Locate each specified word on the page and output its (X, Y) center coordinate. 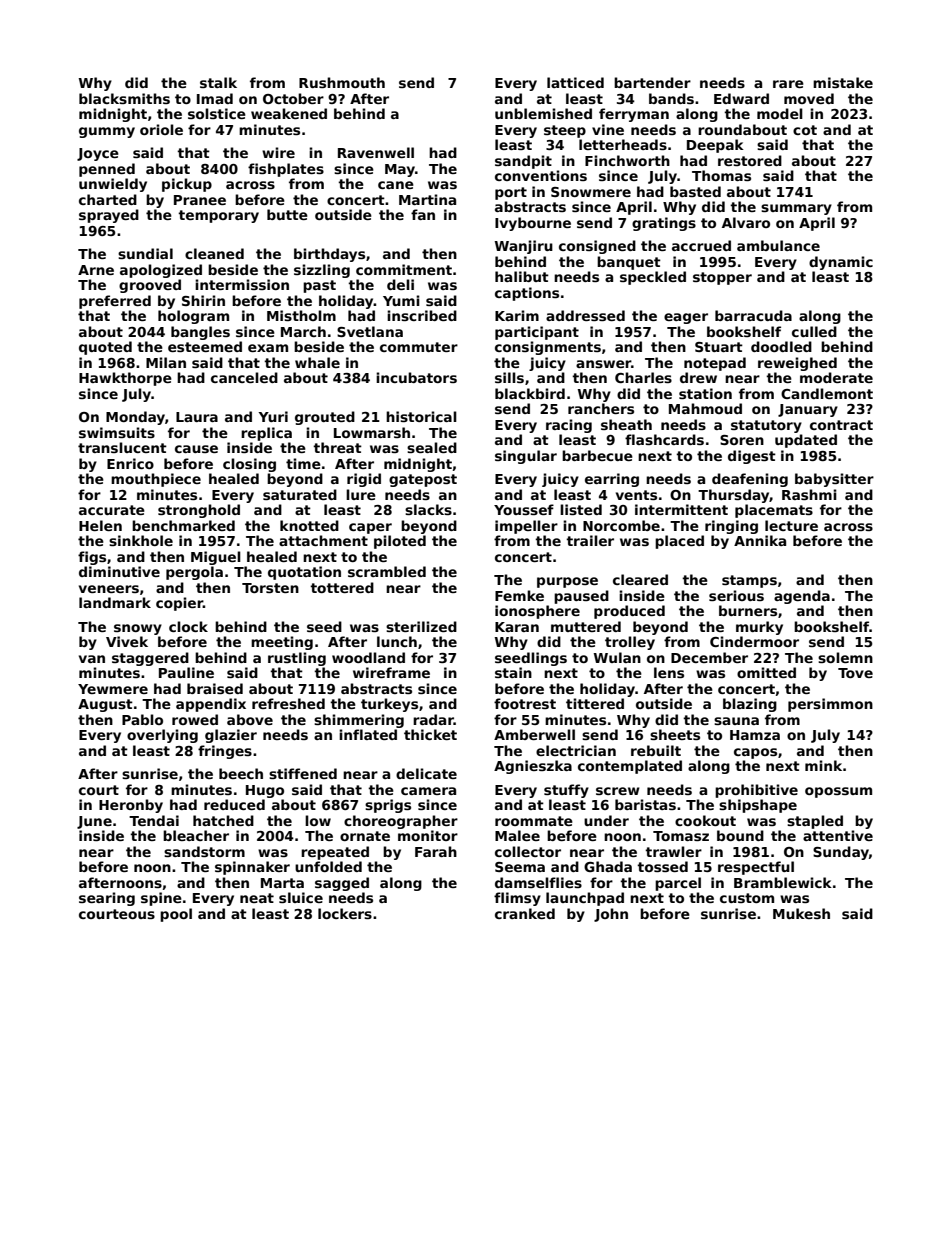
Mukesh (801, 913)
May (400, 170)
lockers (345, 913)
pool (176, 915)
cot (805, 130)
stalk (218, 82)
